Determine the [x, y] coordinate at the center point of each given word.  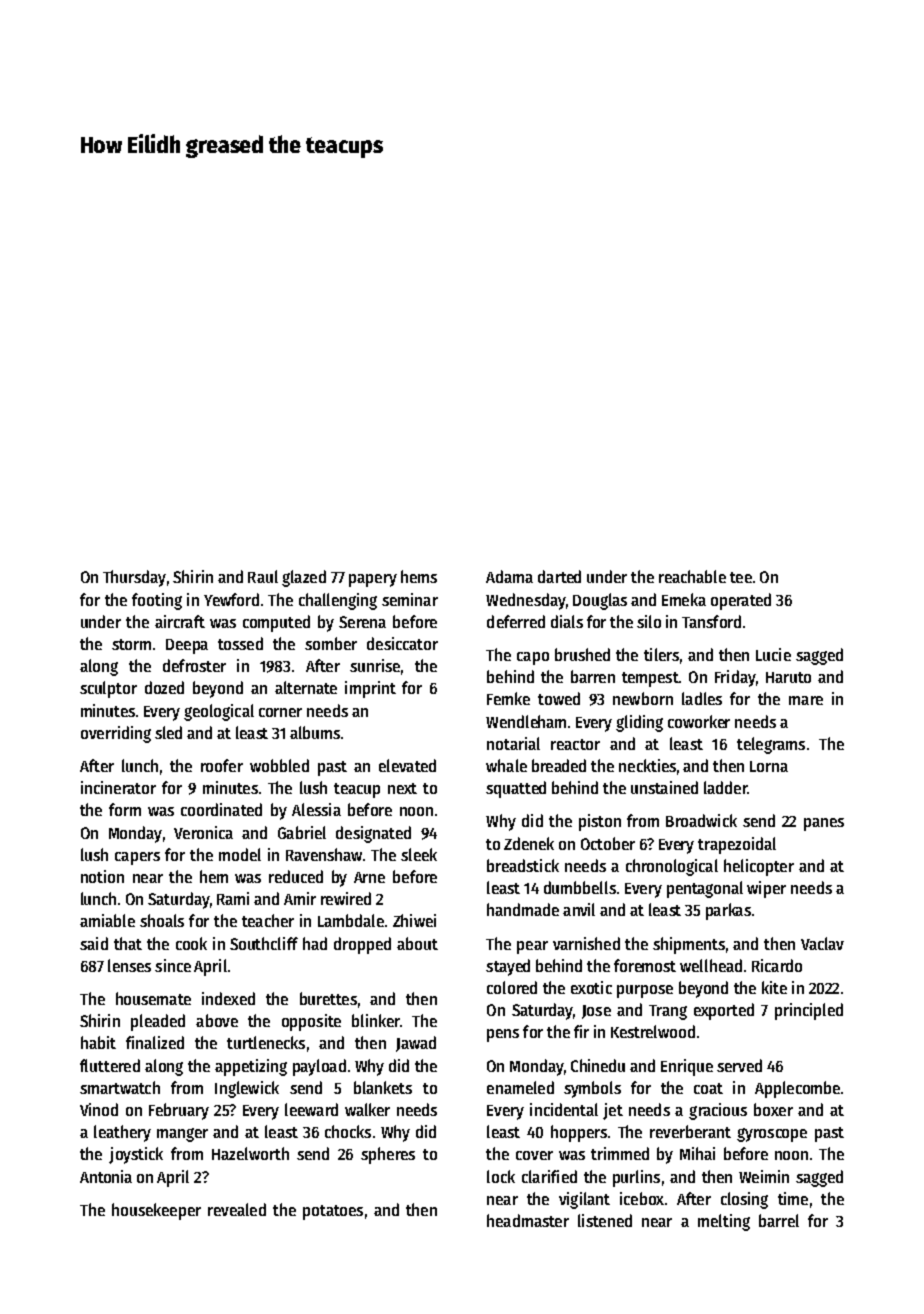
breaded [559, 765]
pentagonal [705, 889]
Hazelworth [250, 1153]
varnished [586, 943]
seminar [410, 599]
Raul [263, 576]
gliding [639, 723]
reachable [692, 576]
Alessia [316, 809]
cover [534, 1155]
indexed [228, 998]
